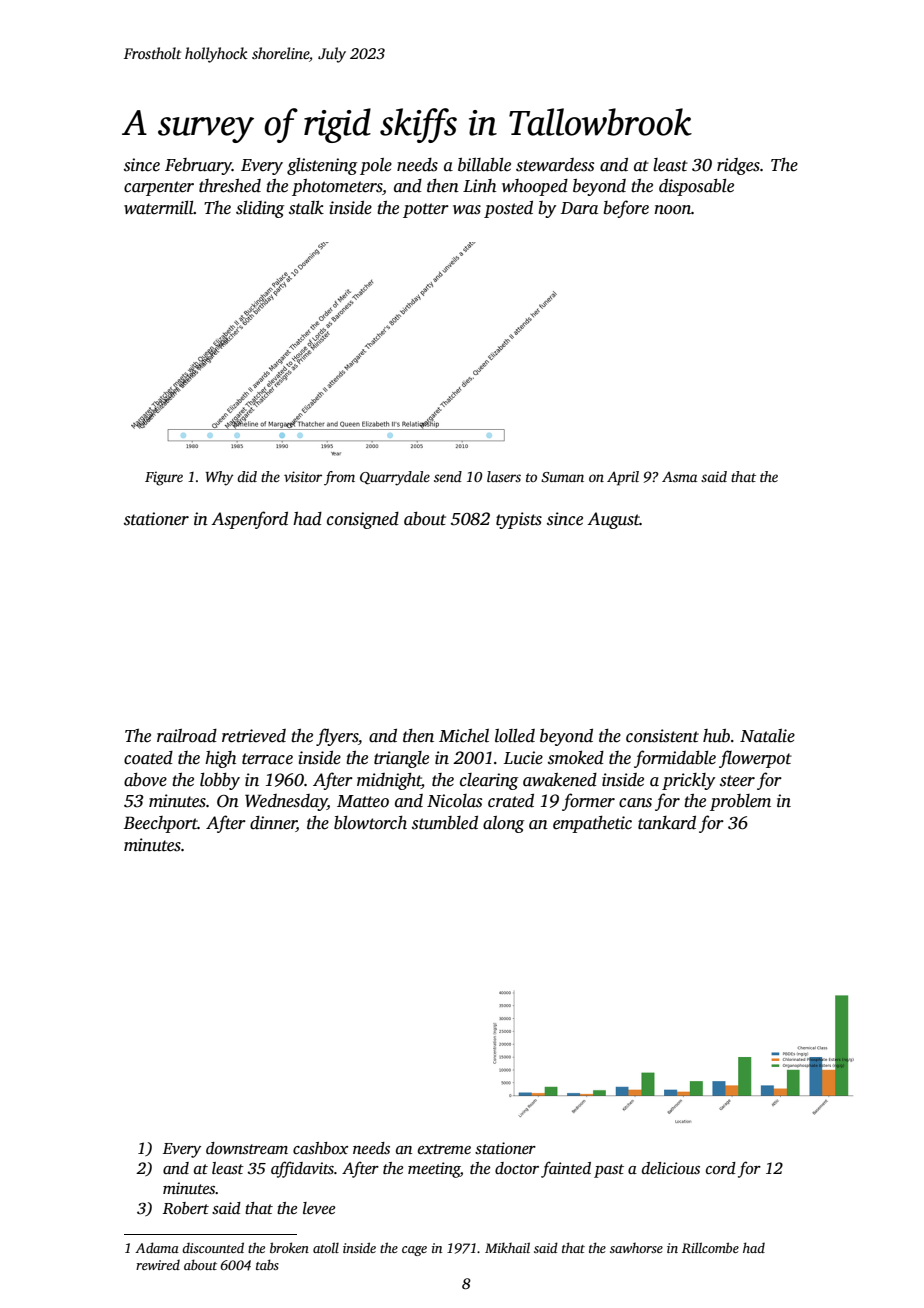 This document has height=1308, width=924. What do you see at coordinates (414, 1251) in the document?
I see `cage` at bounding box center [414, 1251].
